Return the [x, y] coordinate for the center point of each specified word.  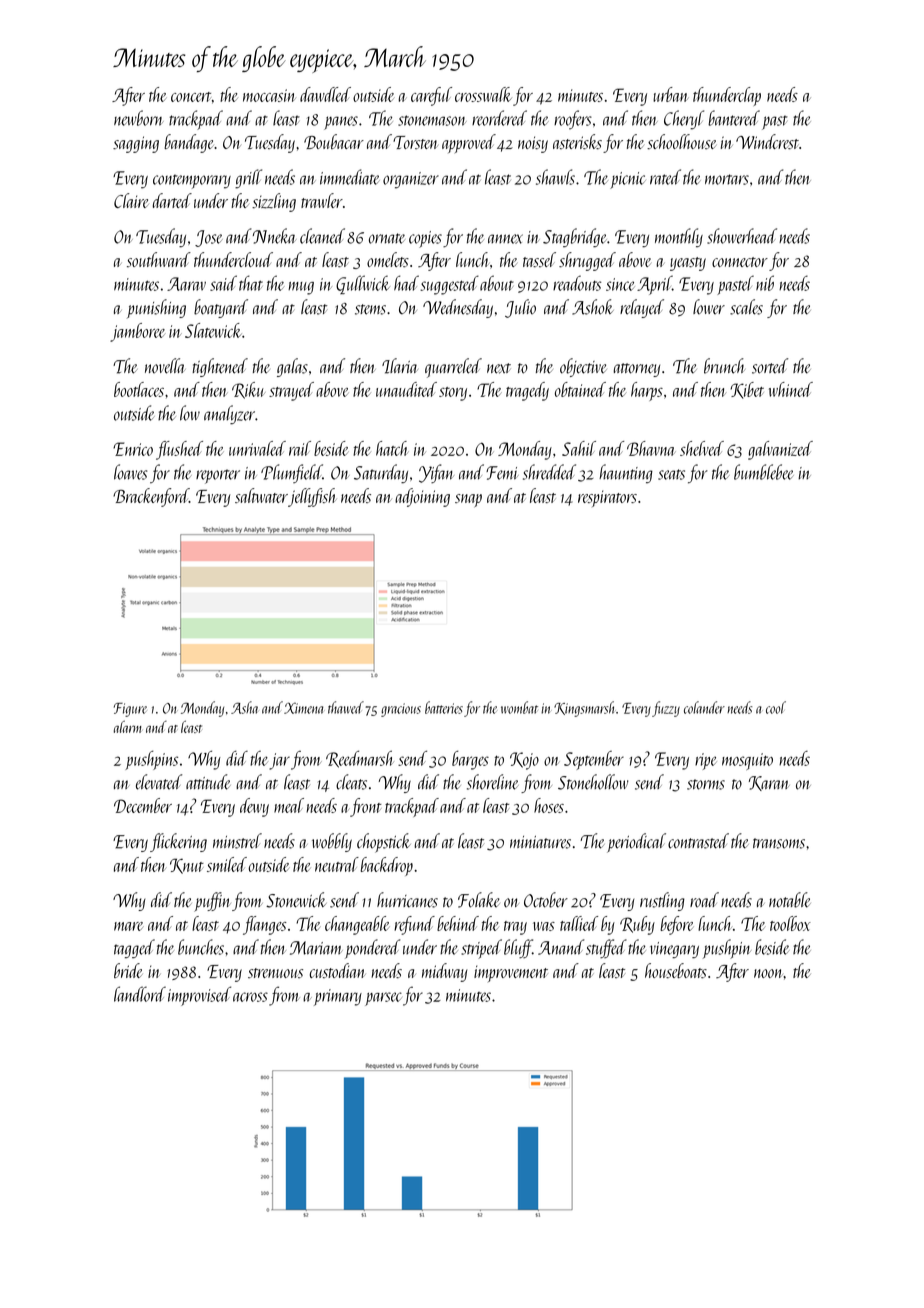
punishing [156, 308]
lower [709, 307]
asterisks [577, 142]
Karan [769, 783]
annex [505, 239]
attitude [208, 782]
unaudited [406, 389]
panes [341, 123]
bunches [201, 947]
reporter [218, 476]
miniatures [540, 842]
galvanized [780, 450]
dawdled [325, 94]
